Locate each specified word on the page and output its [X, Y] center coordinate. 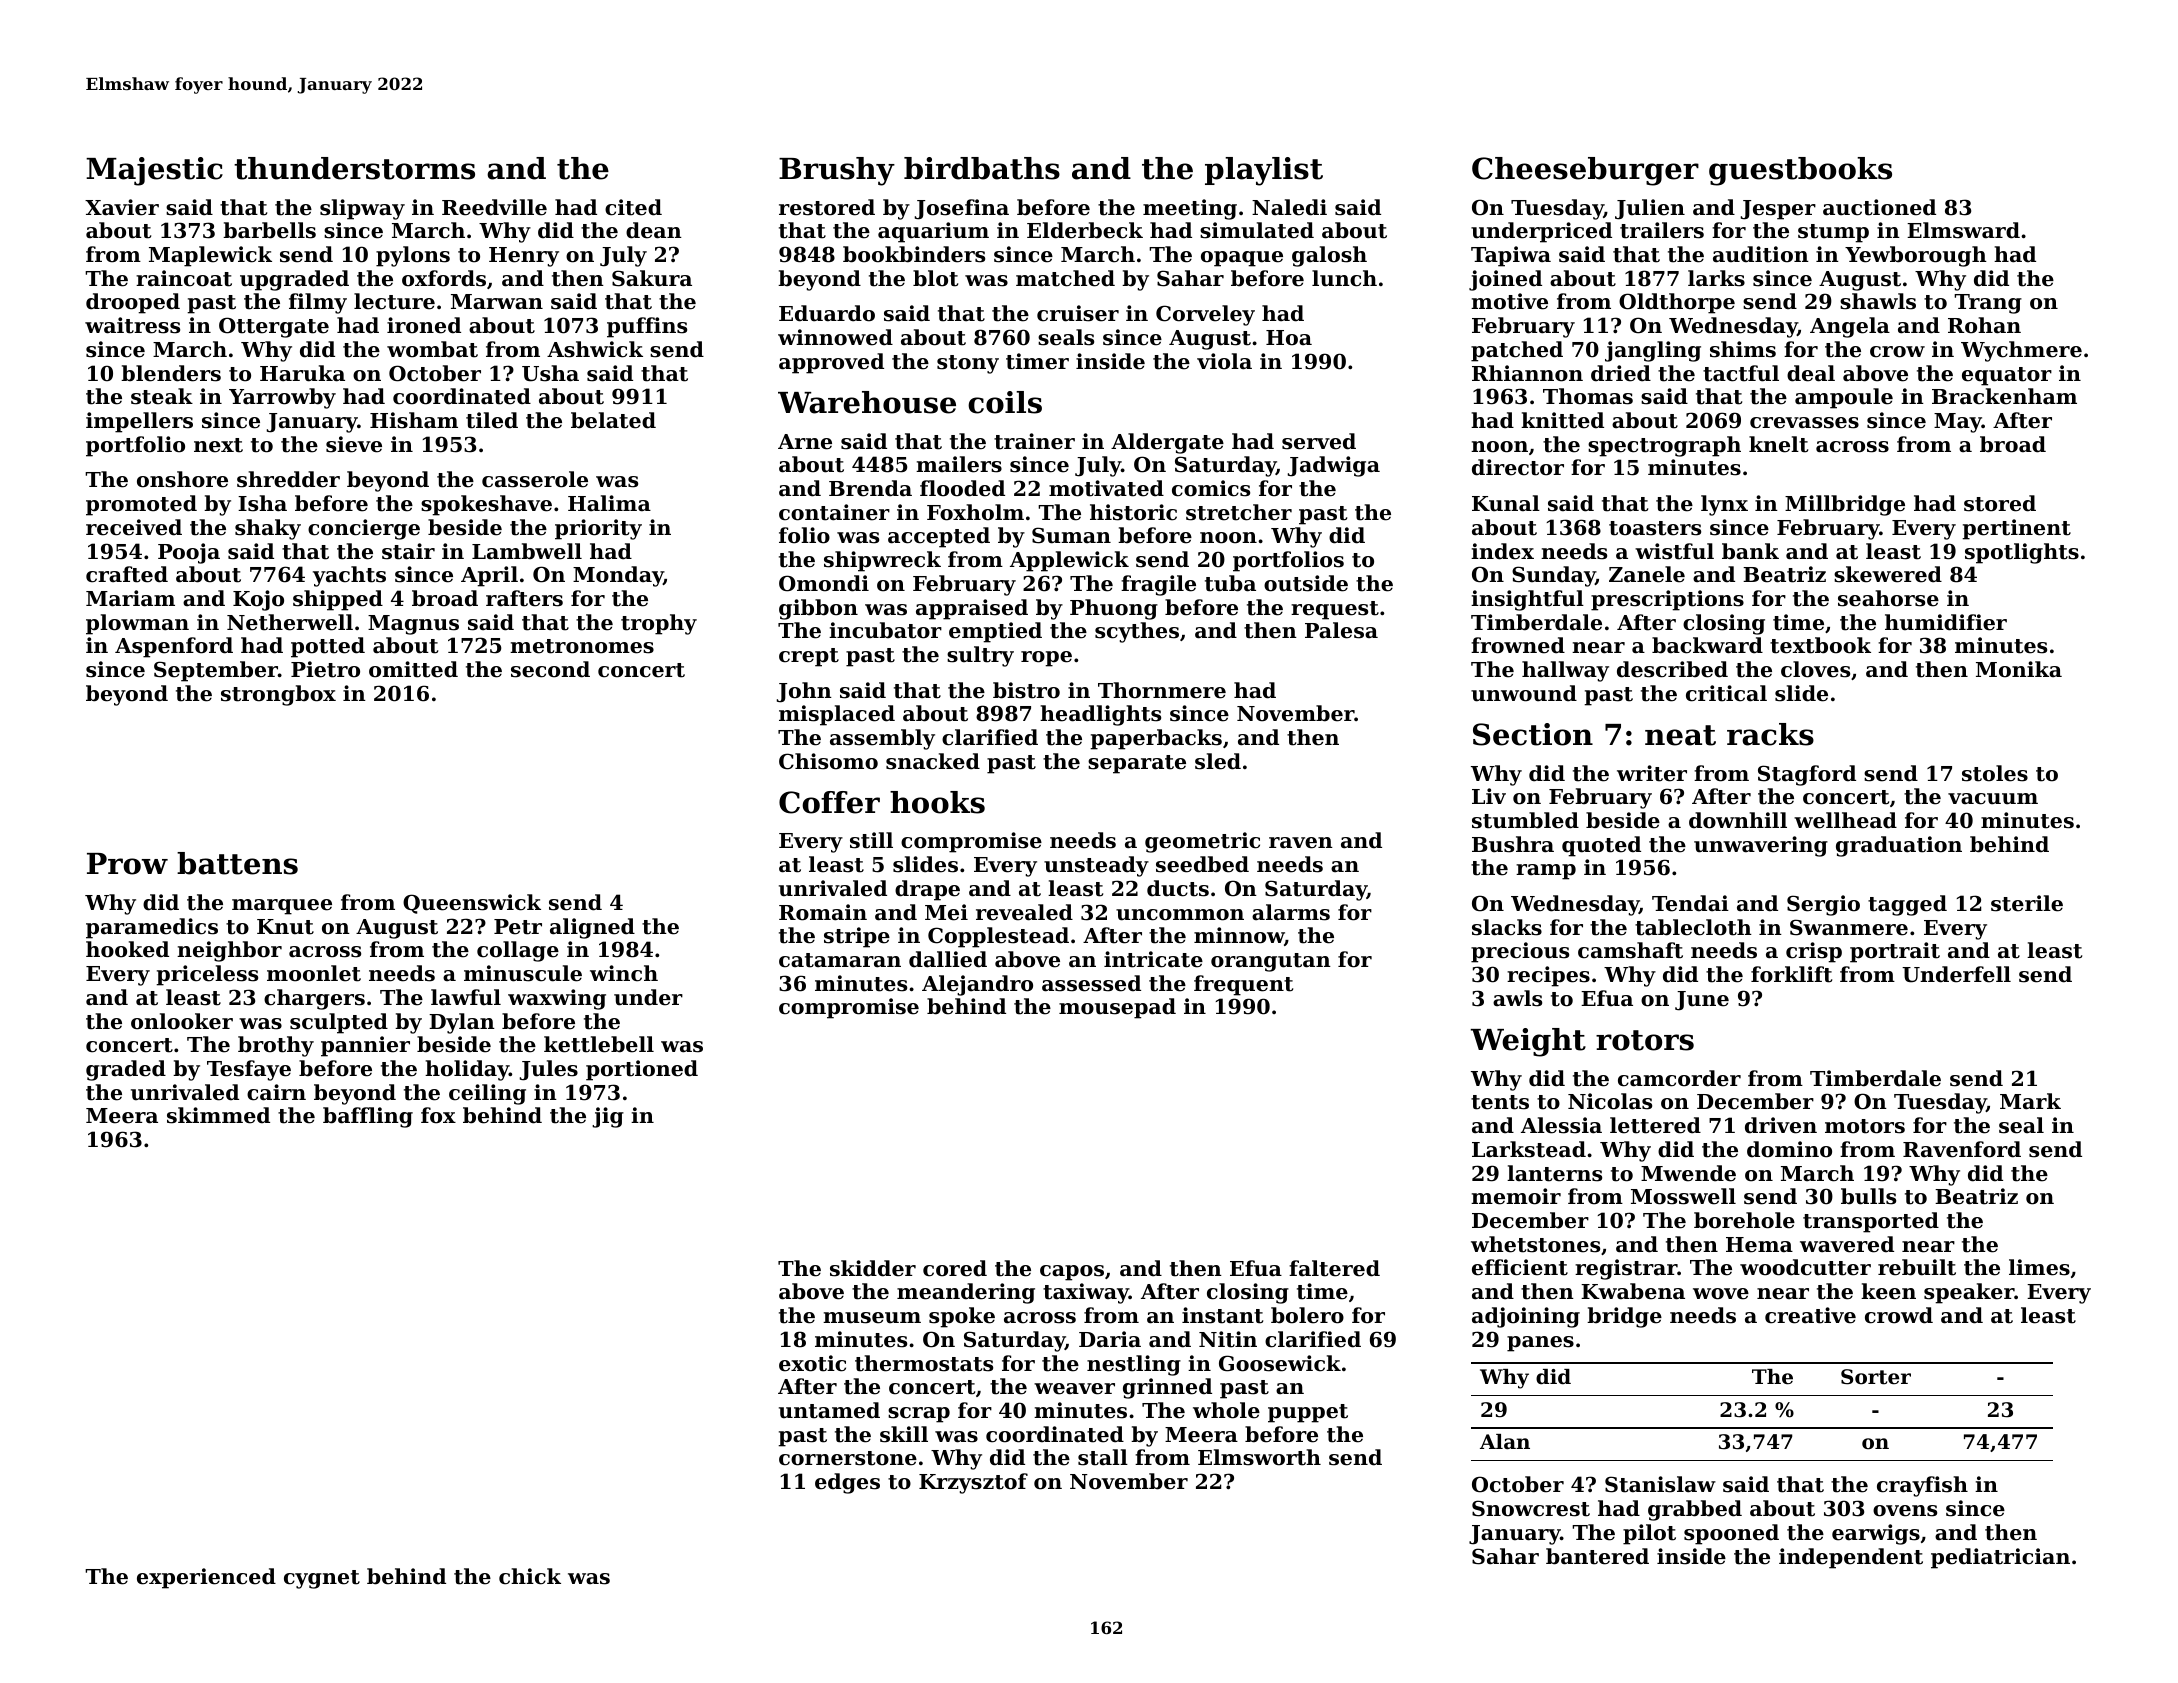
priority [598, 529]
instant [1222, 1315]
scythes [1137, 632]
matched [1065, 278]
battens [237, 863]
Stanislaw [1660, 1484]
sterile [2027, 903]
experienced [206, 1578]
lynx [1724, 505]
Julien [1650, 209]
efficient [1520, 1267]
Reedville [494, 207]
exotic [812, 1363]
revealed [1024, 912]
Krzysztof [973, 1483]
